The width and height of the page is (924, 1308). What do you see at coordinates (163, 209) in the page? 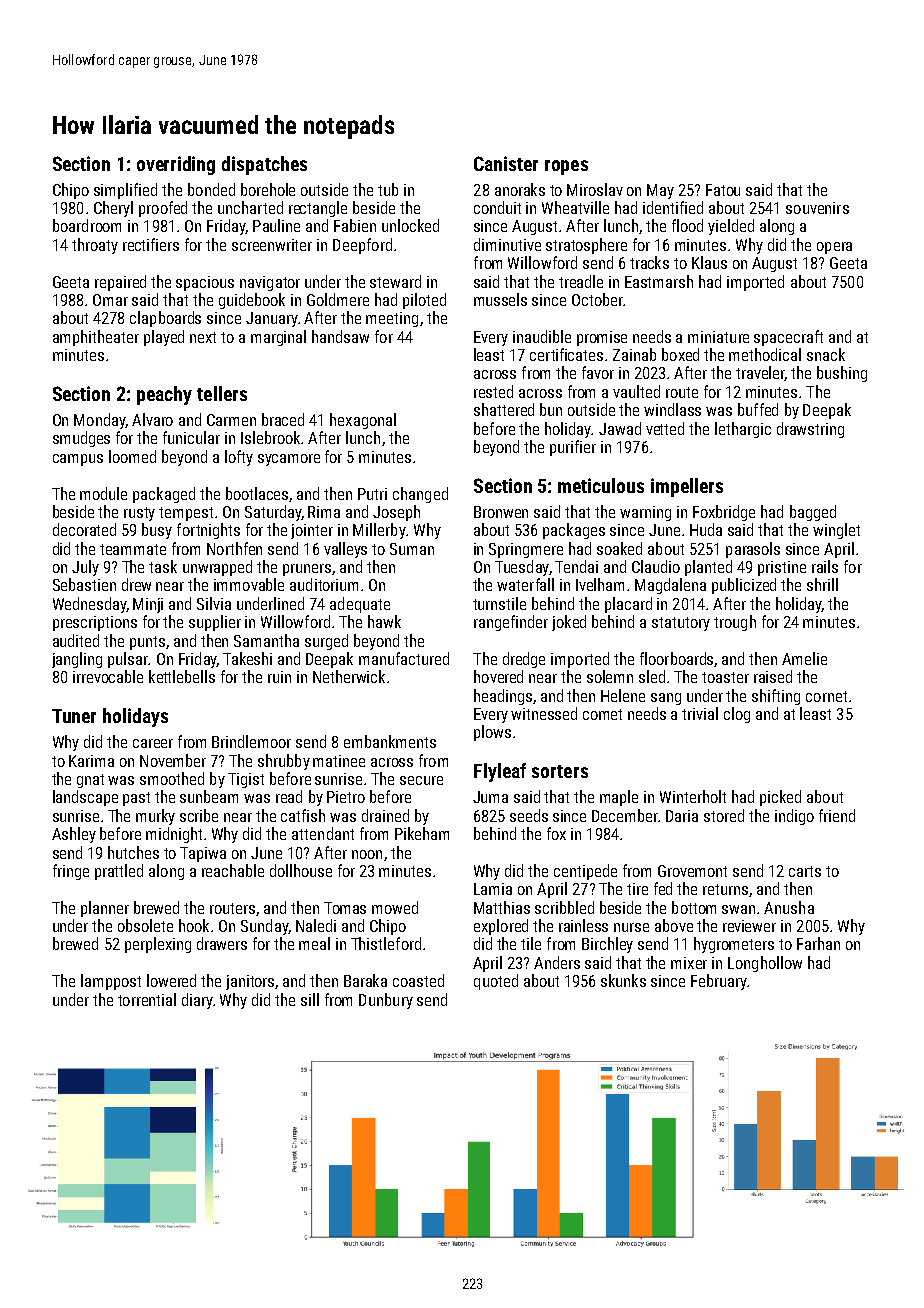
I see `proofed` at bounding box center [163, 209].
